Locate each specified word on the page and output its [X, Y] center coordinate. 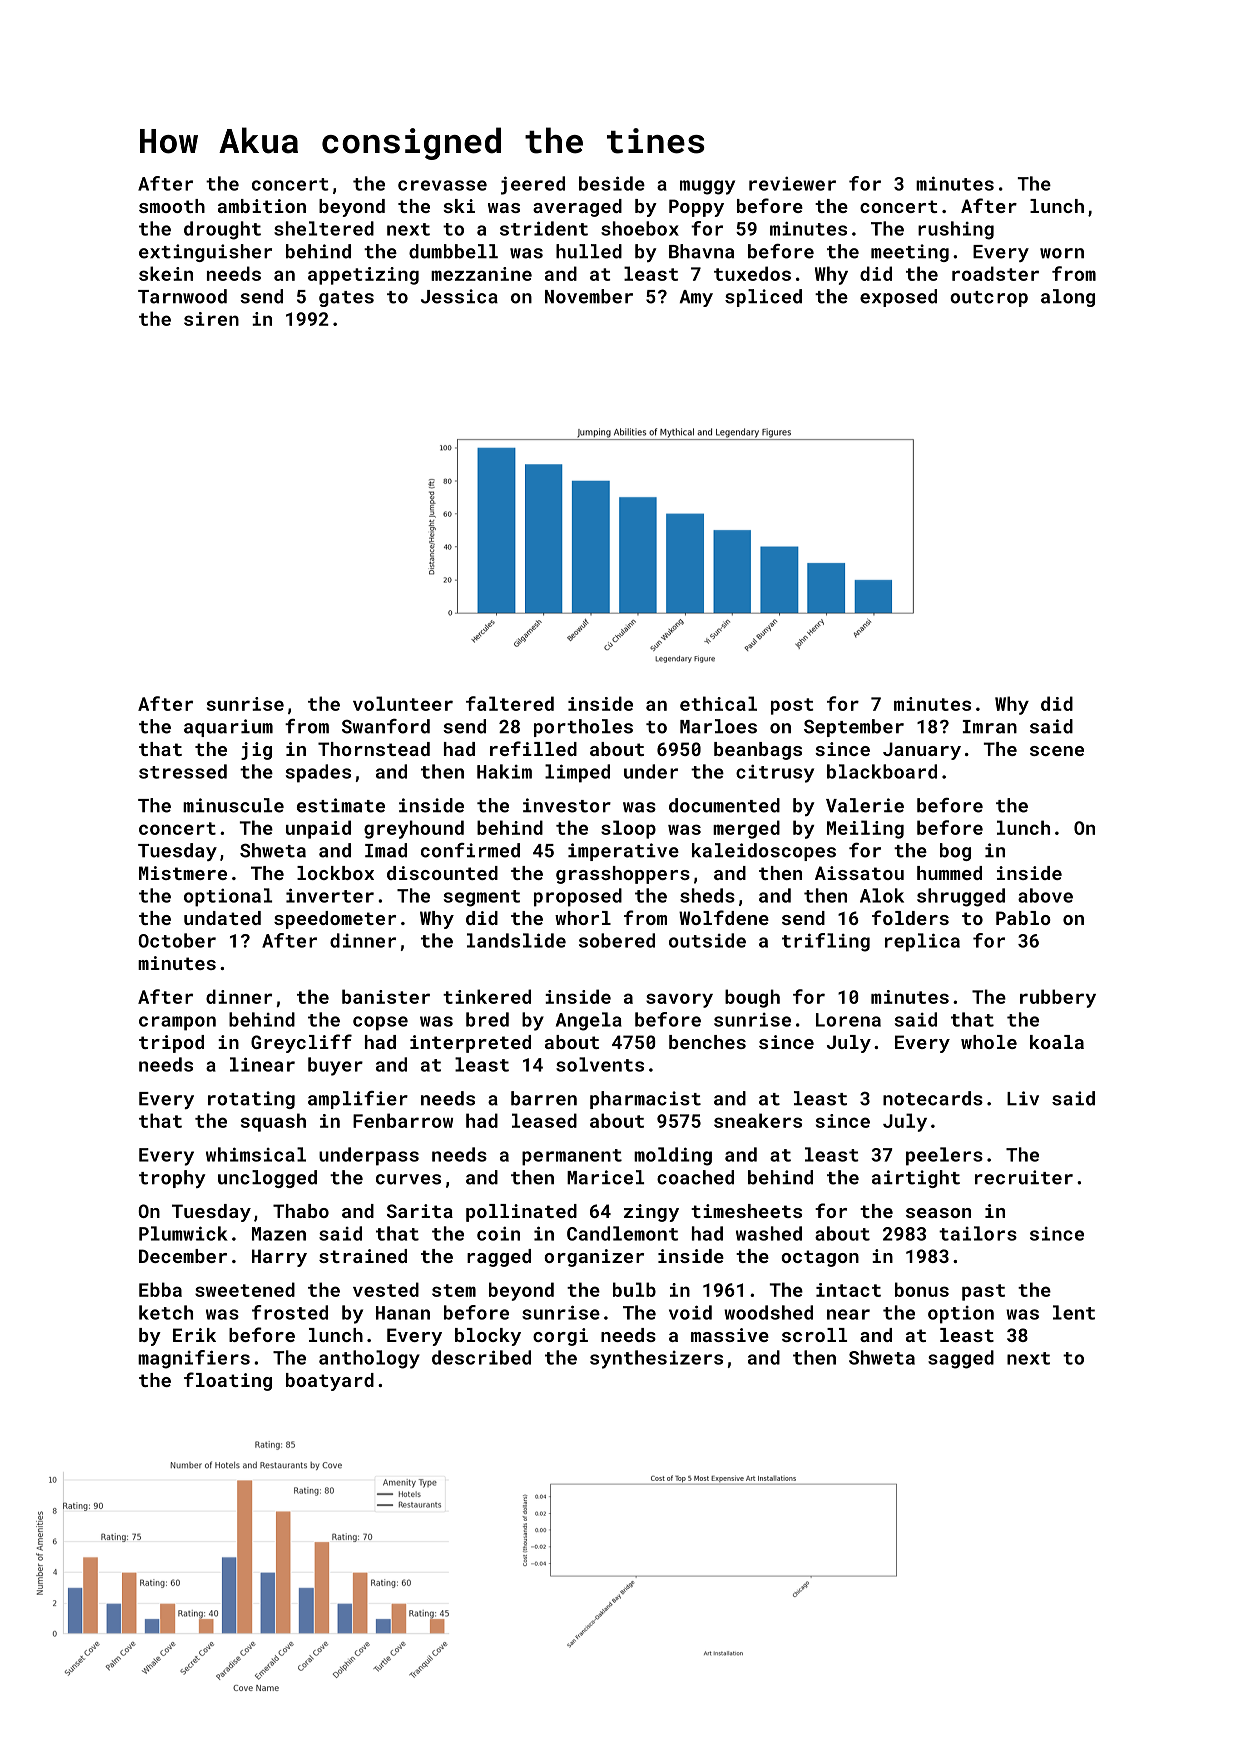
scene [1057, 751]
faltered [510, 703]
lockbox [335, 873]
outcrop [989, 299]
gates [346, 299]
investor [567, 805]
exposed [898, 298]
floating [228, 1381]
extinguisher [205, 253]
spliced [763, 298]
